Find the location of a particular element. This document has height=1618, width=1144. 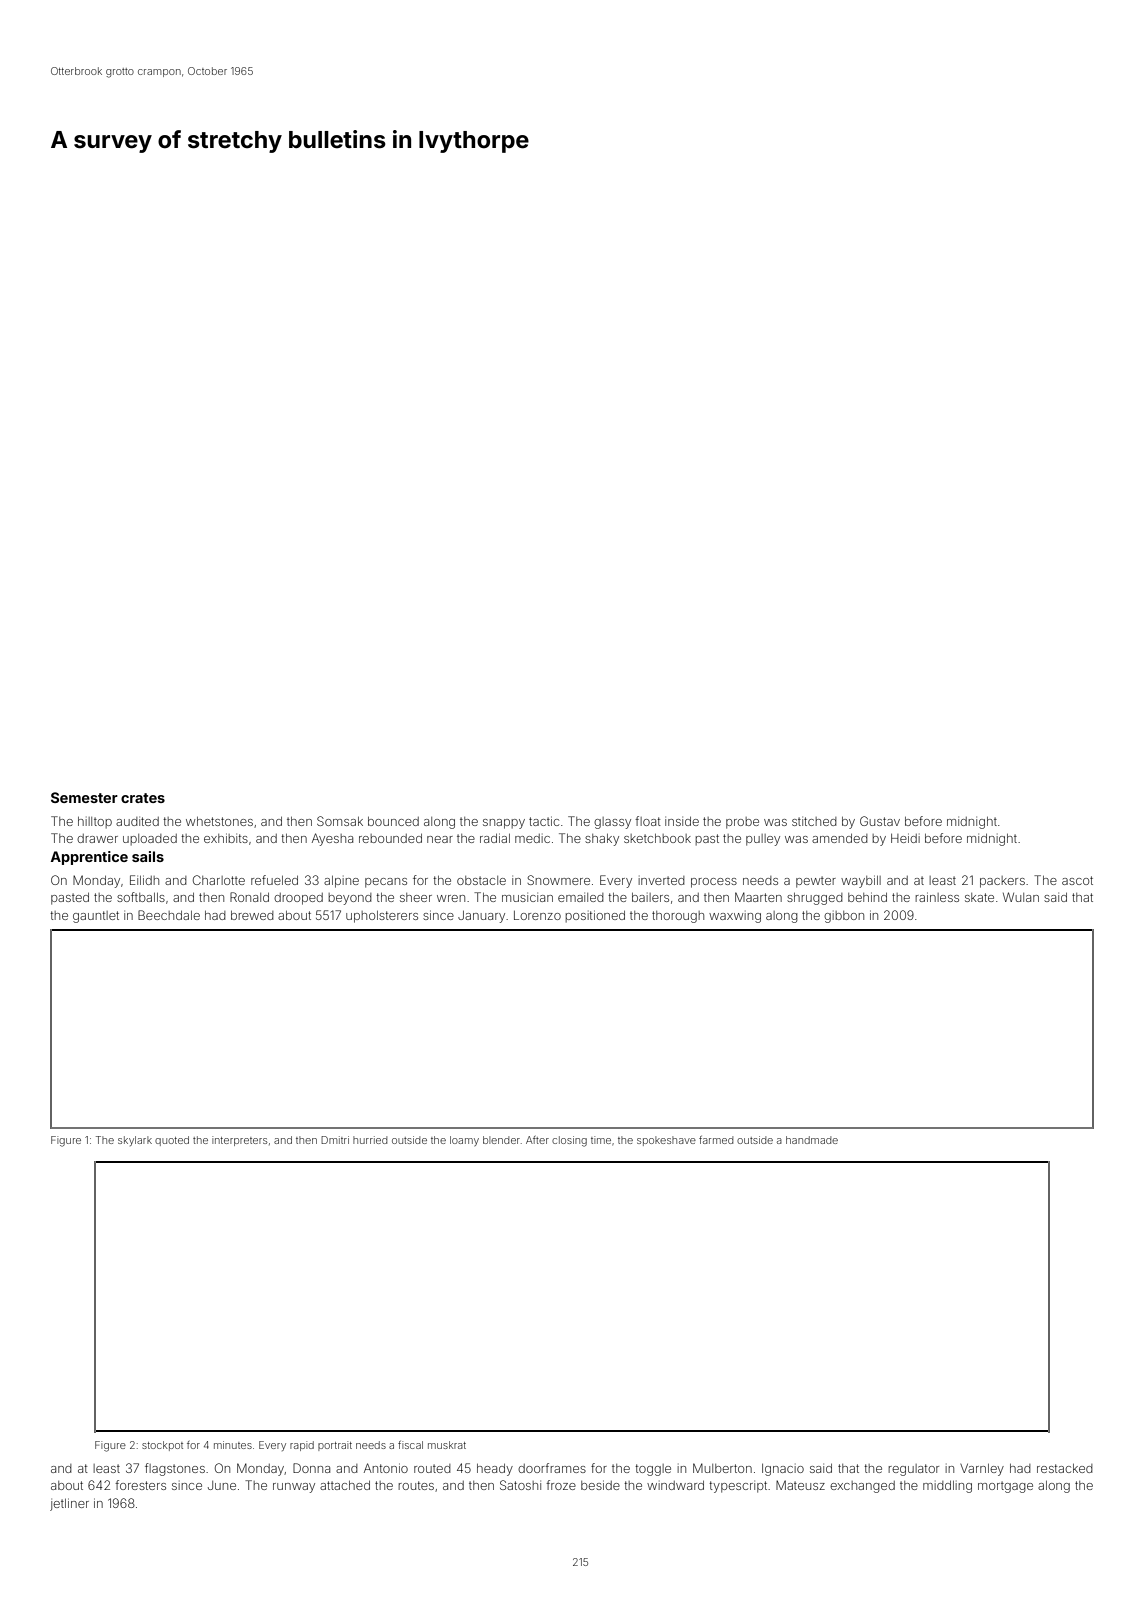

skylark is located at coordinates (135, 1141).
